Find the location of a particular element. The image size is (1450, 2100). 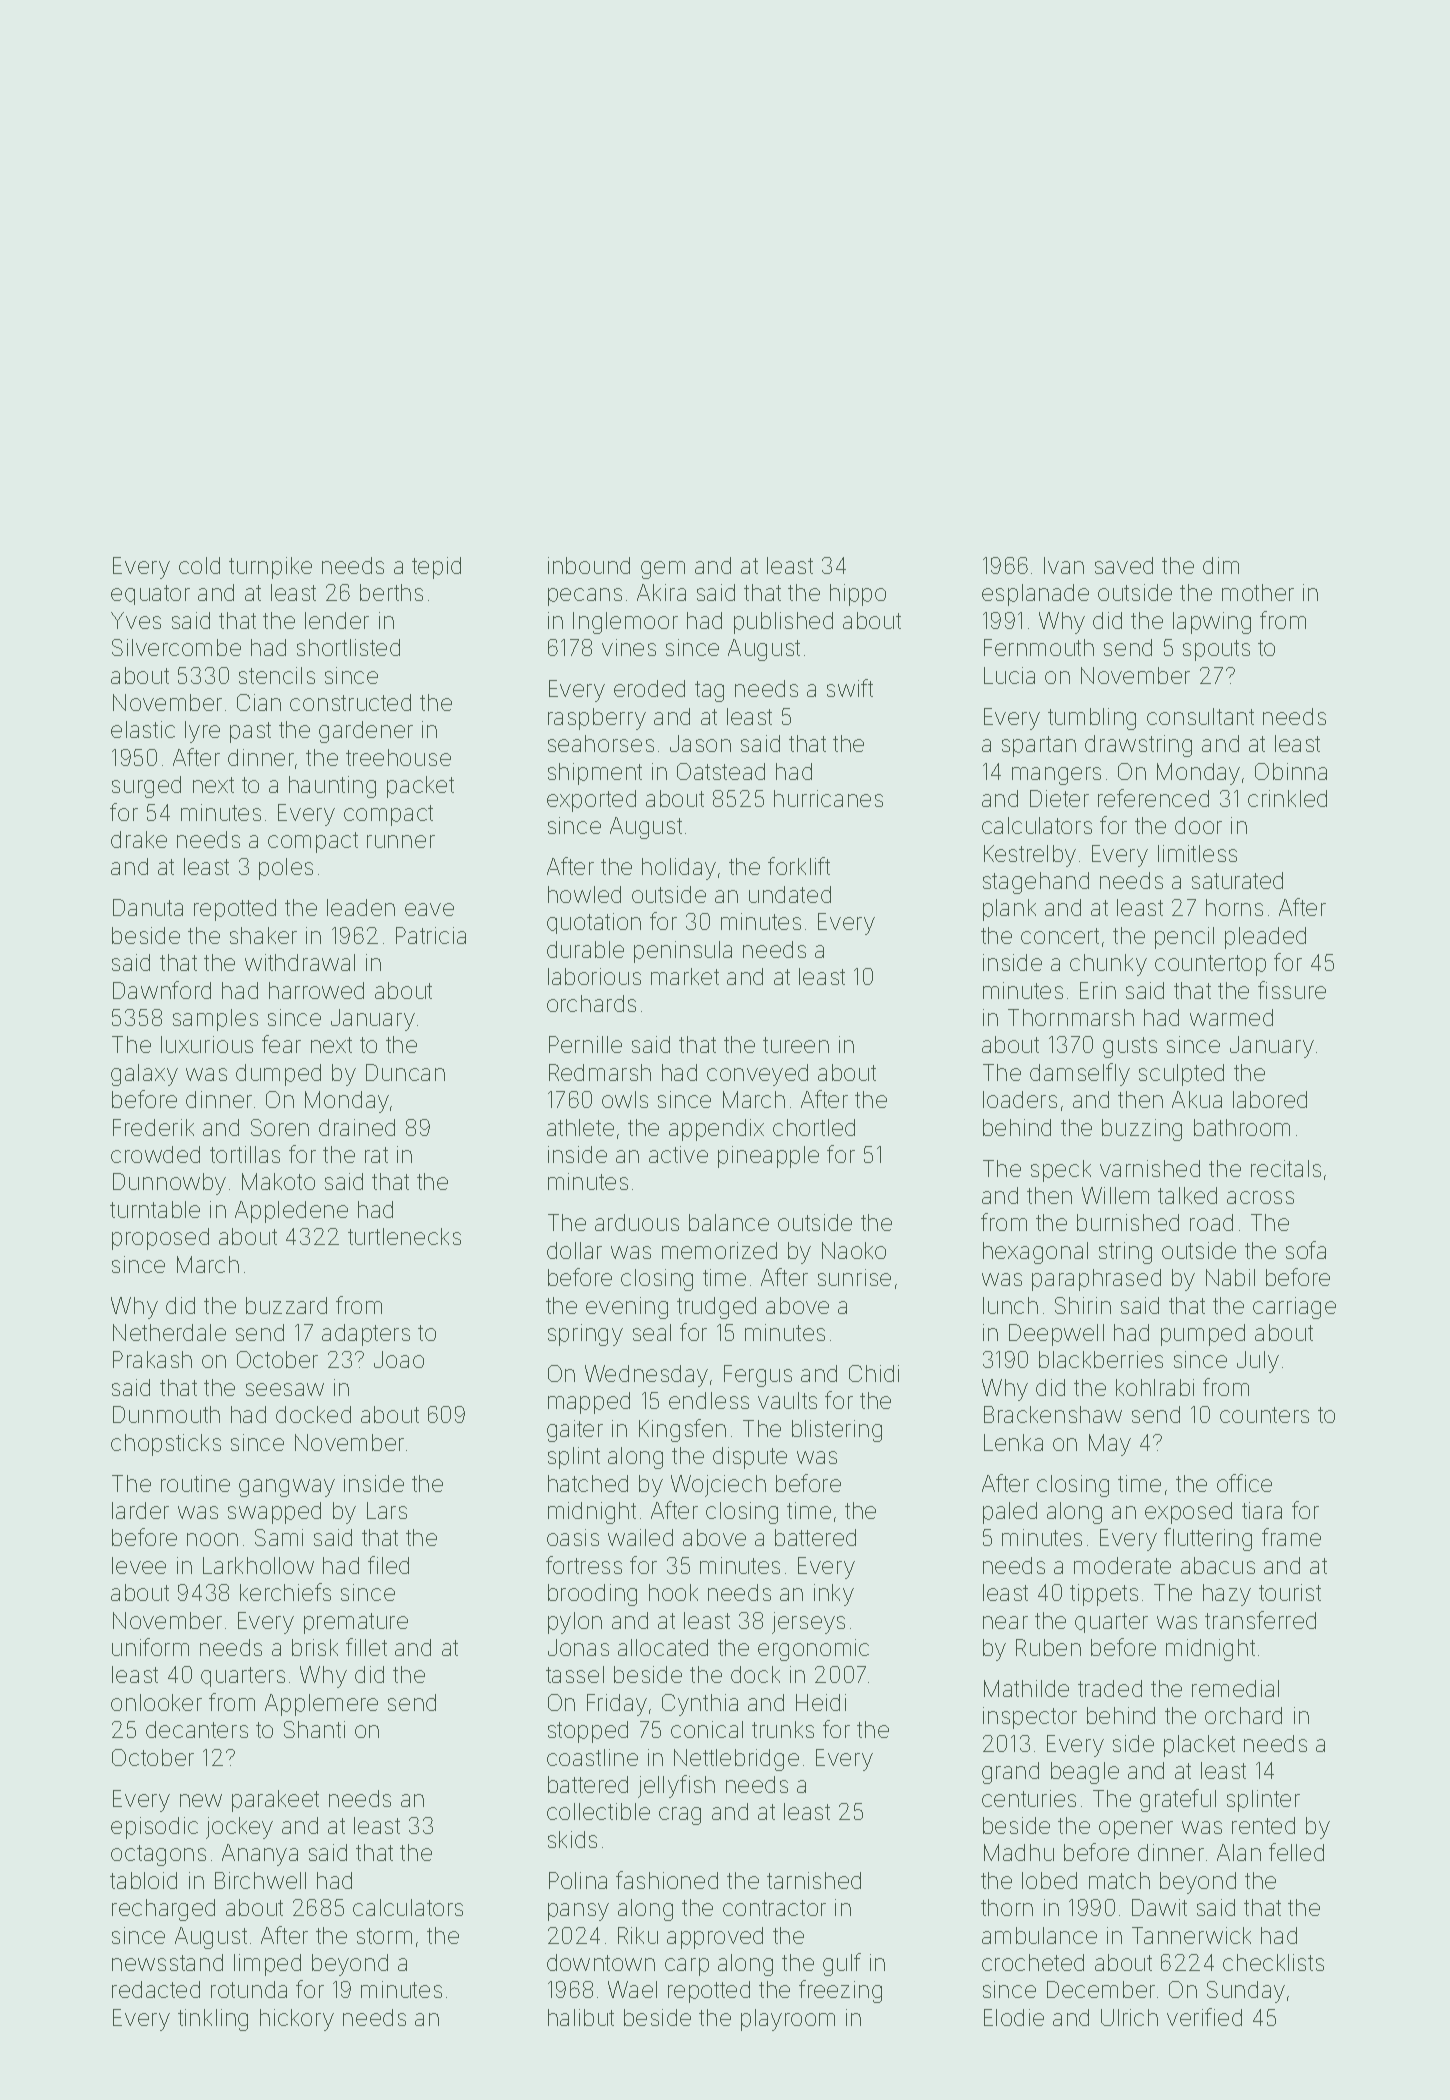

galaxy is located at coordinates (144, 1075).
